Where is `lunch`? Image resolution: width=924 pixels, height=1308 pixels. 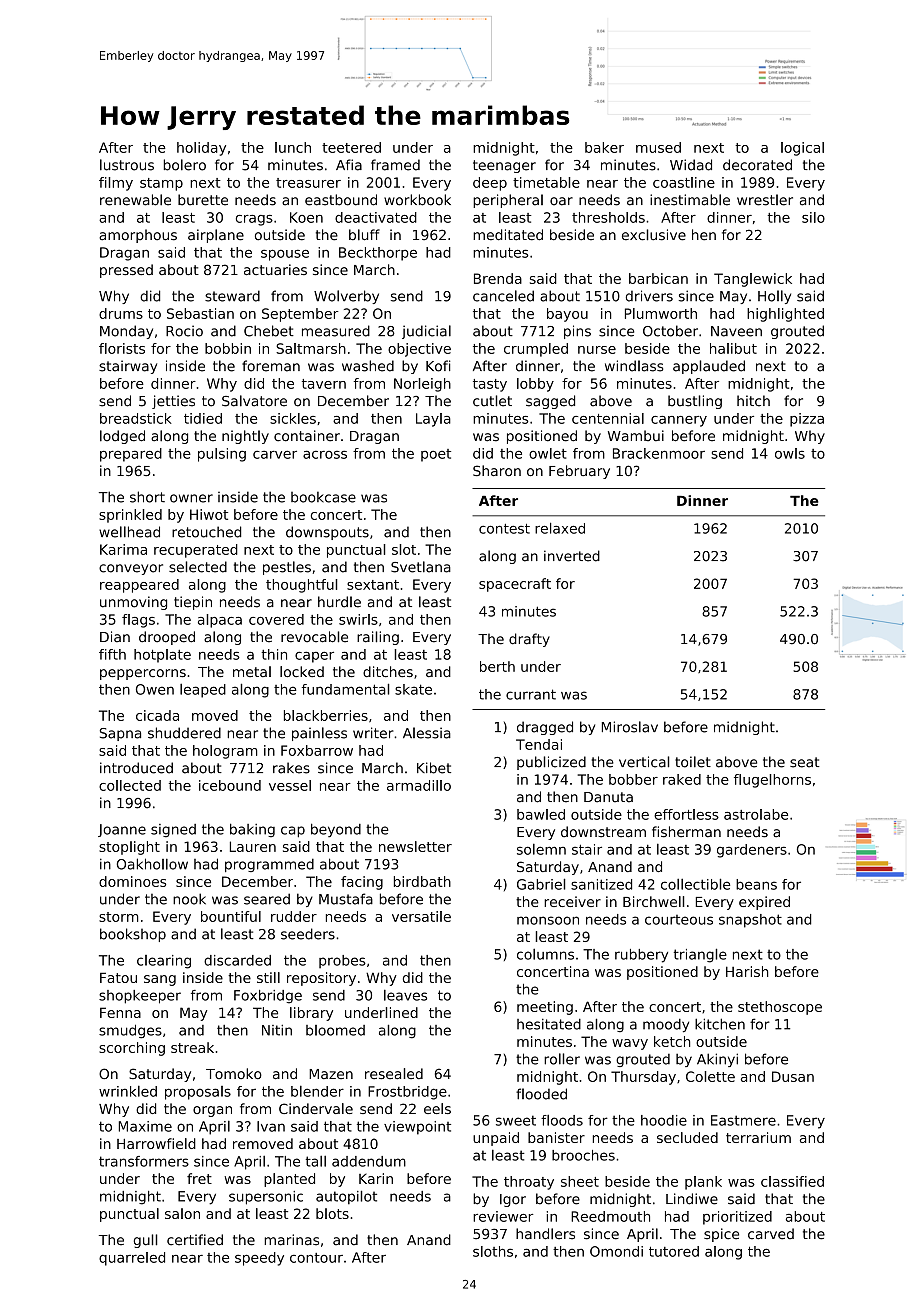 lunch is located at coordinates (293, 147).
